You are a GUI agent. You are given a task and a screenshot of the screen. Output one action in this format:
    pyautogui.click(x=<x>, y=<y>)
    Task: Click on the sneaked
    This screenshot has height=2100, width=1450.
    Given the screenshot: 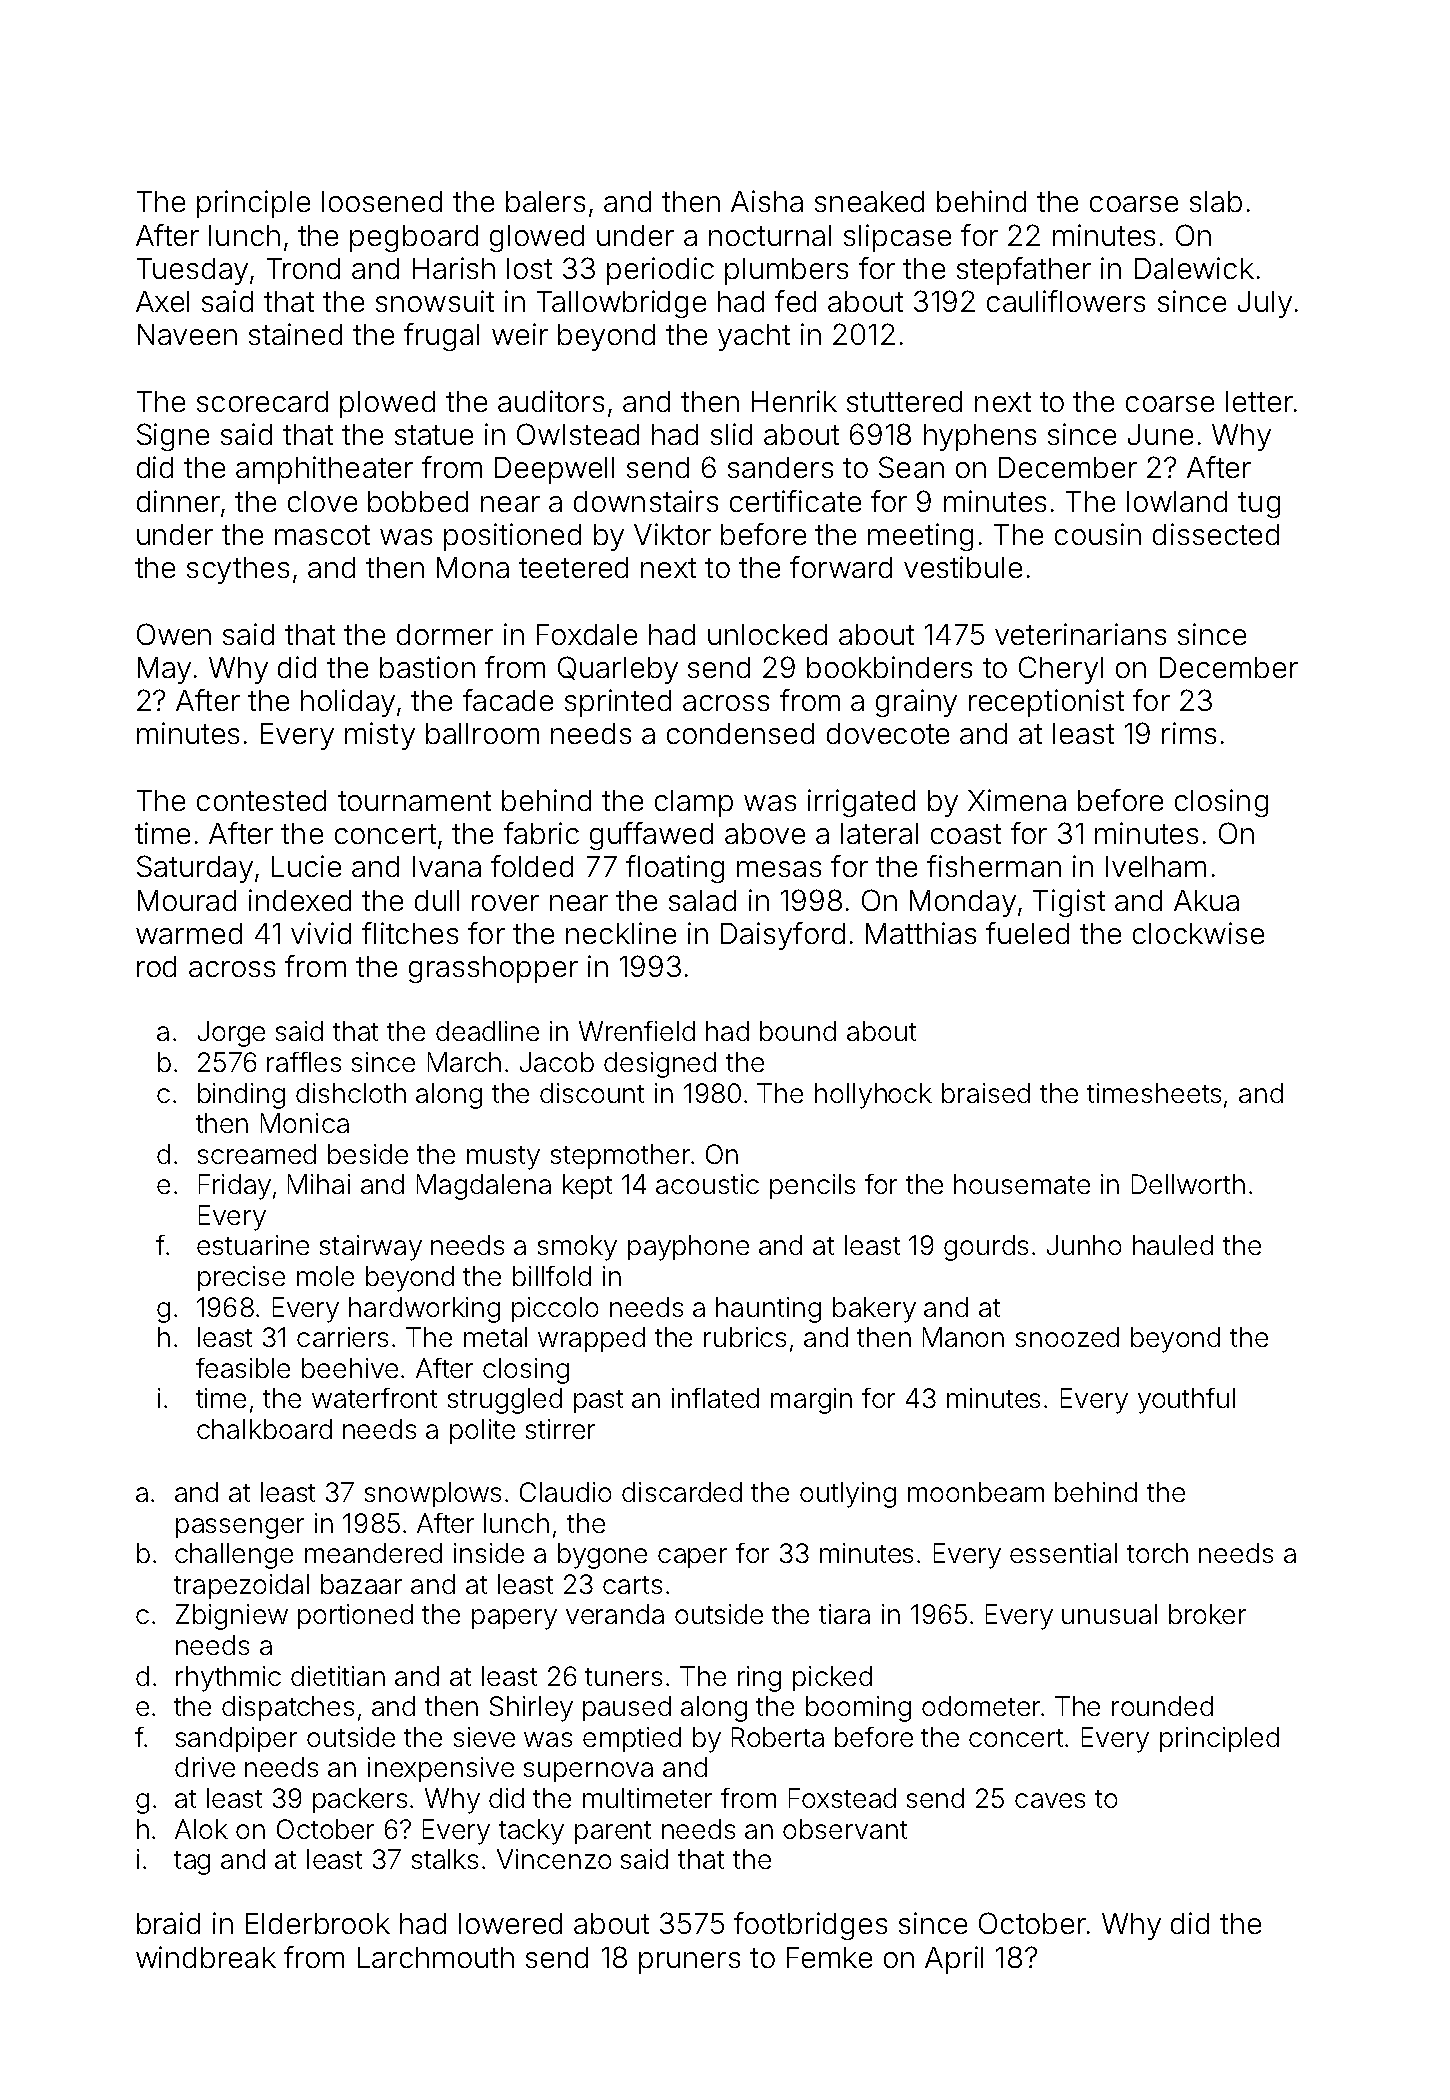 What is the action you would take?
    pyautogui.click(x=869, y=201)
